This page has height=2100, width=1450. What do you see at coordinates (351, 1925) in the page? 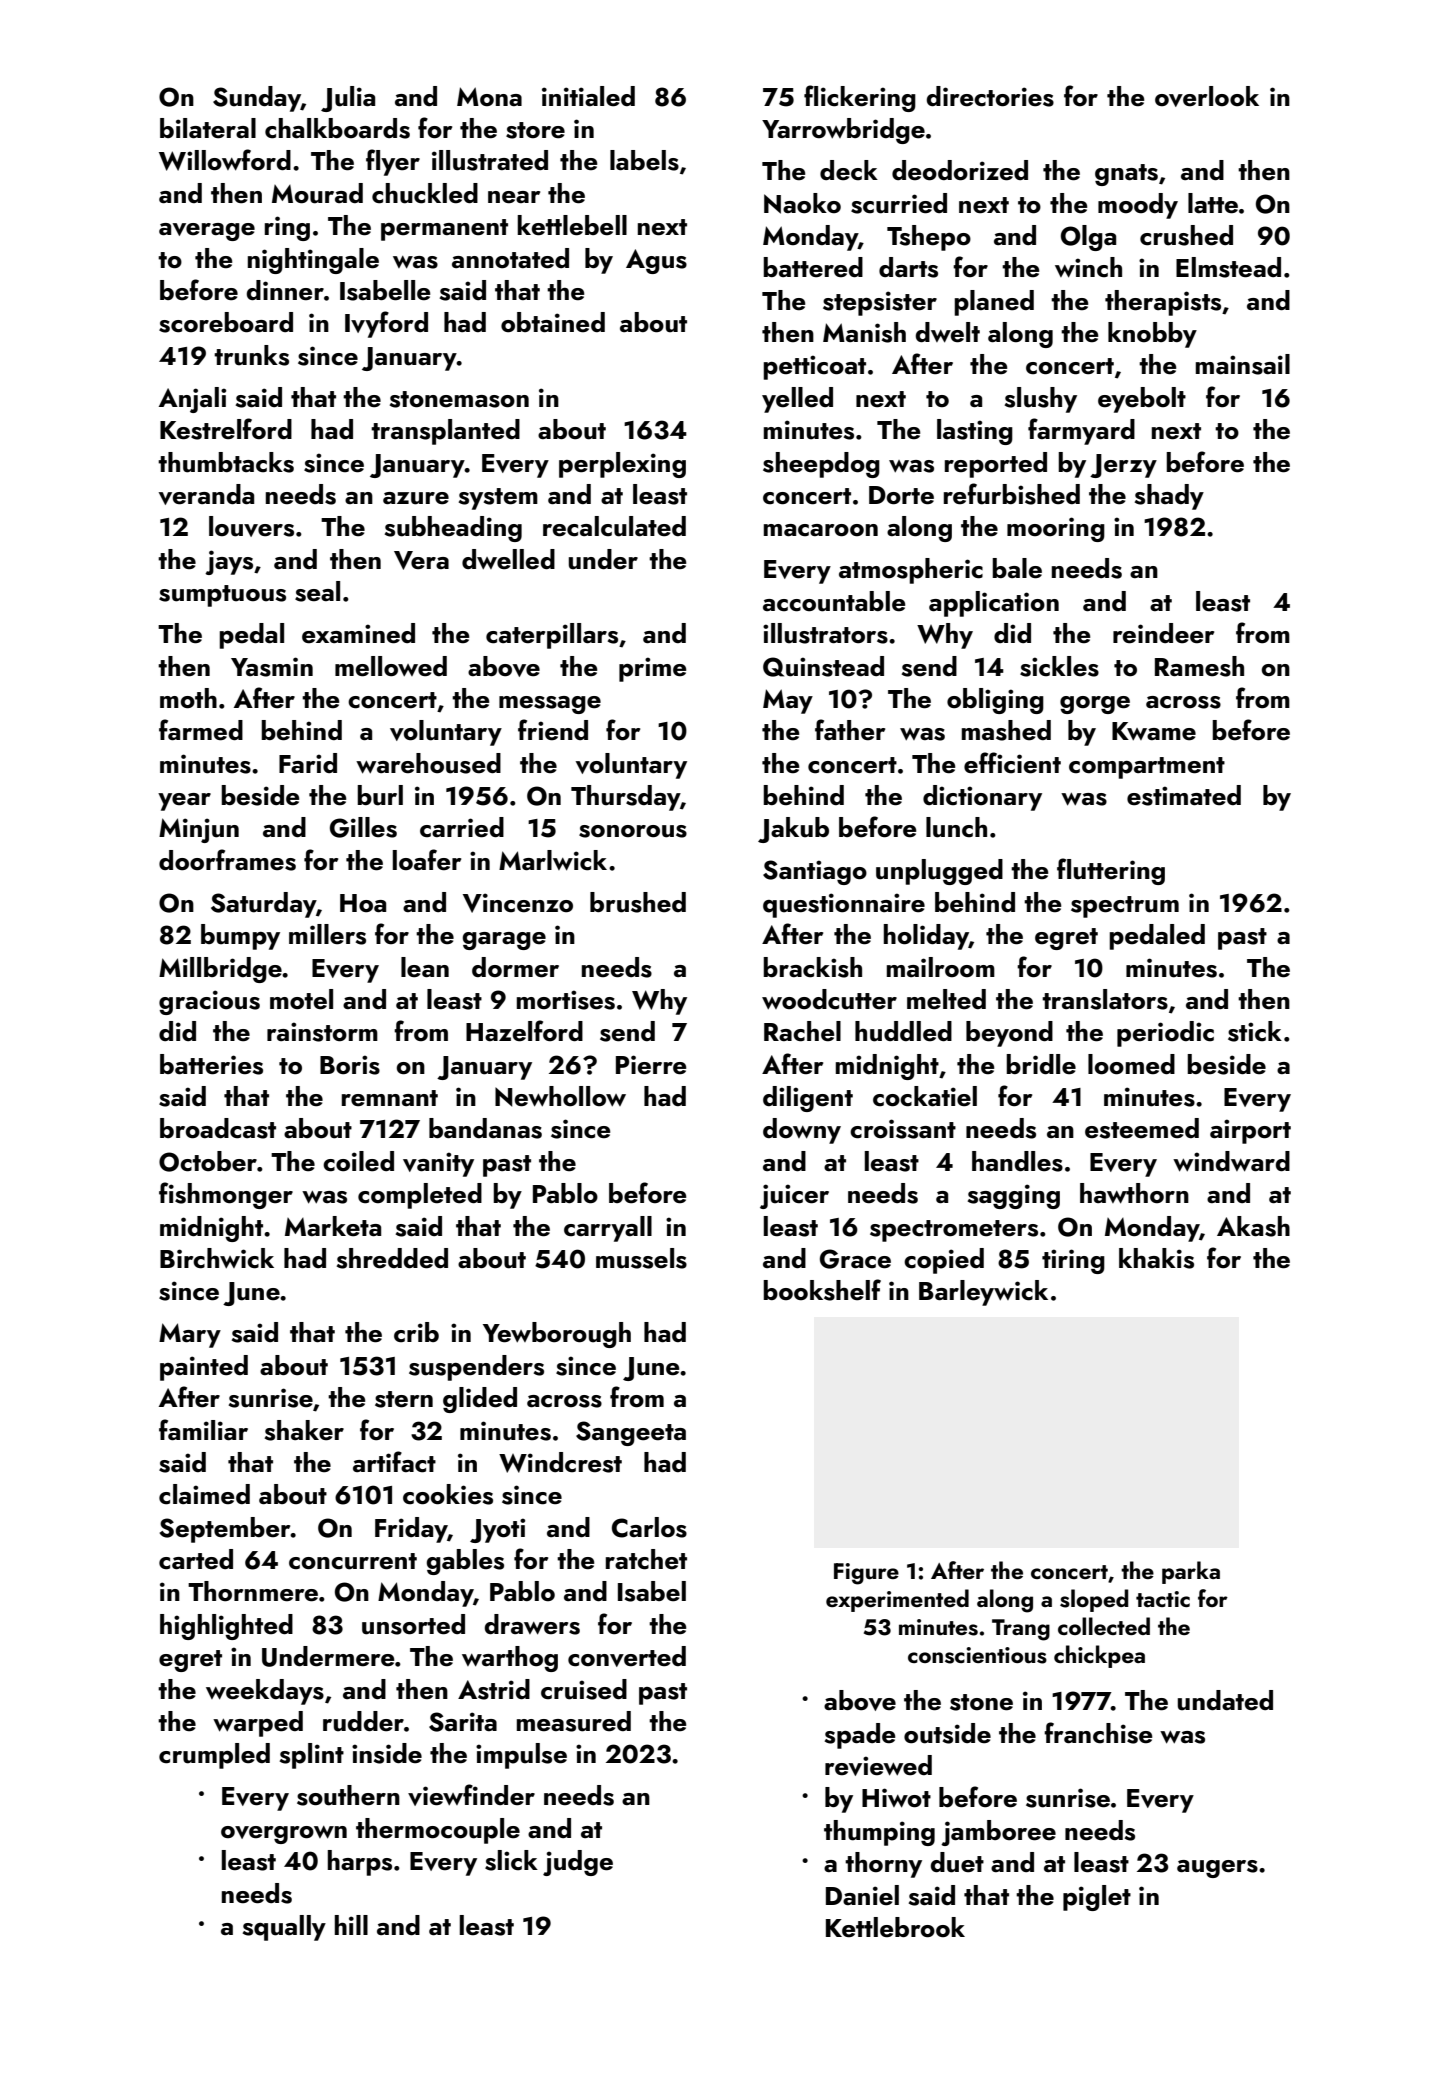
I see `hill` at bounding box center [351, 1925].
